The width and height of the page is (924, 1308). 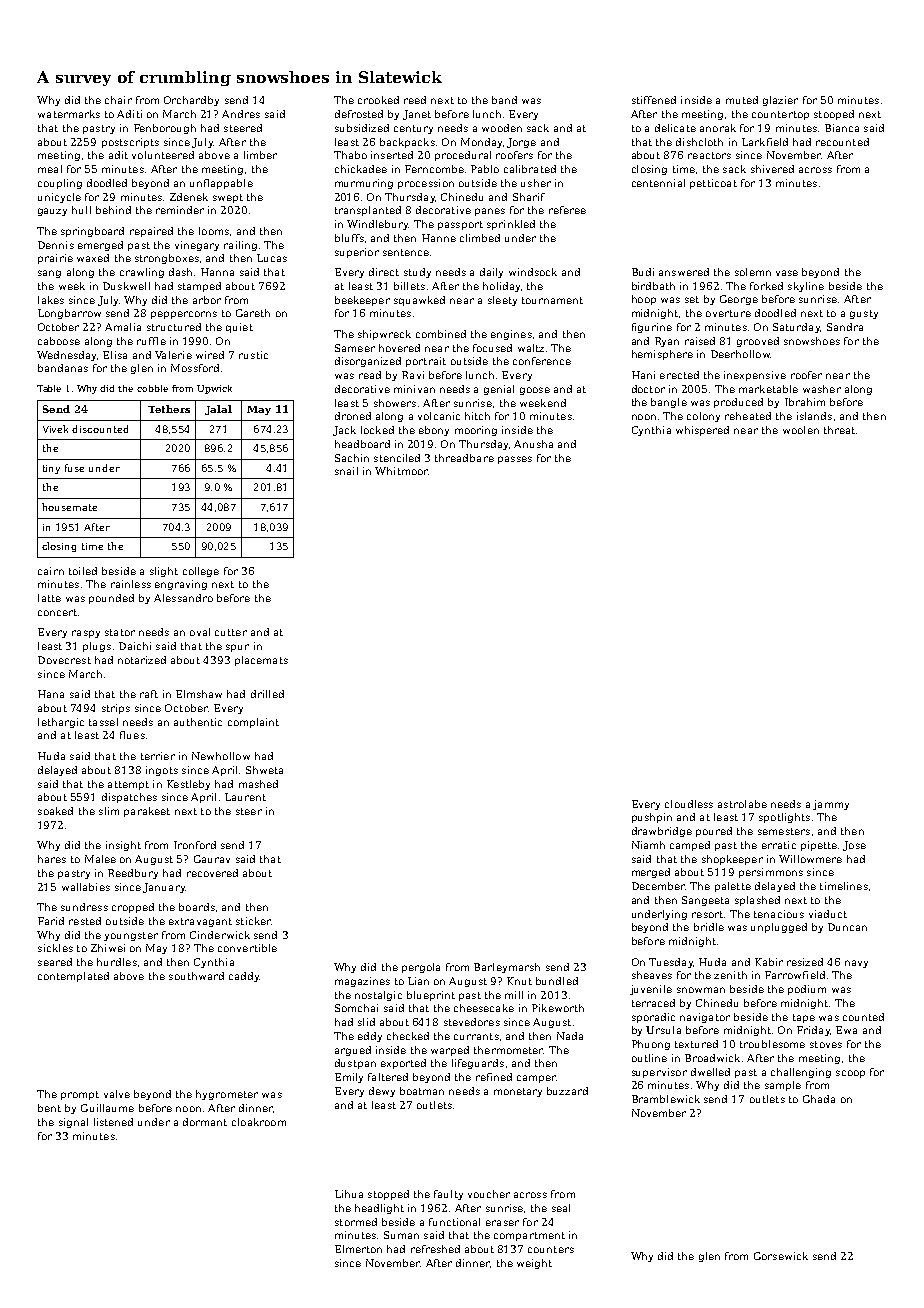 What do you see at coordinates (378, 100) in the page?
I see `crooked` at bounding box center [378, 100].
